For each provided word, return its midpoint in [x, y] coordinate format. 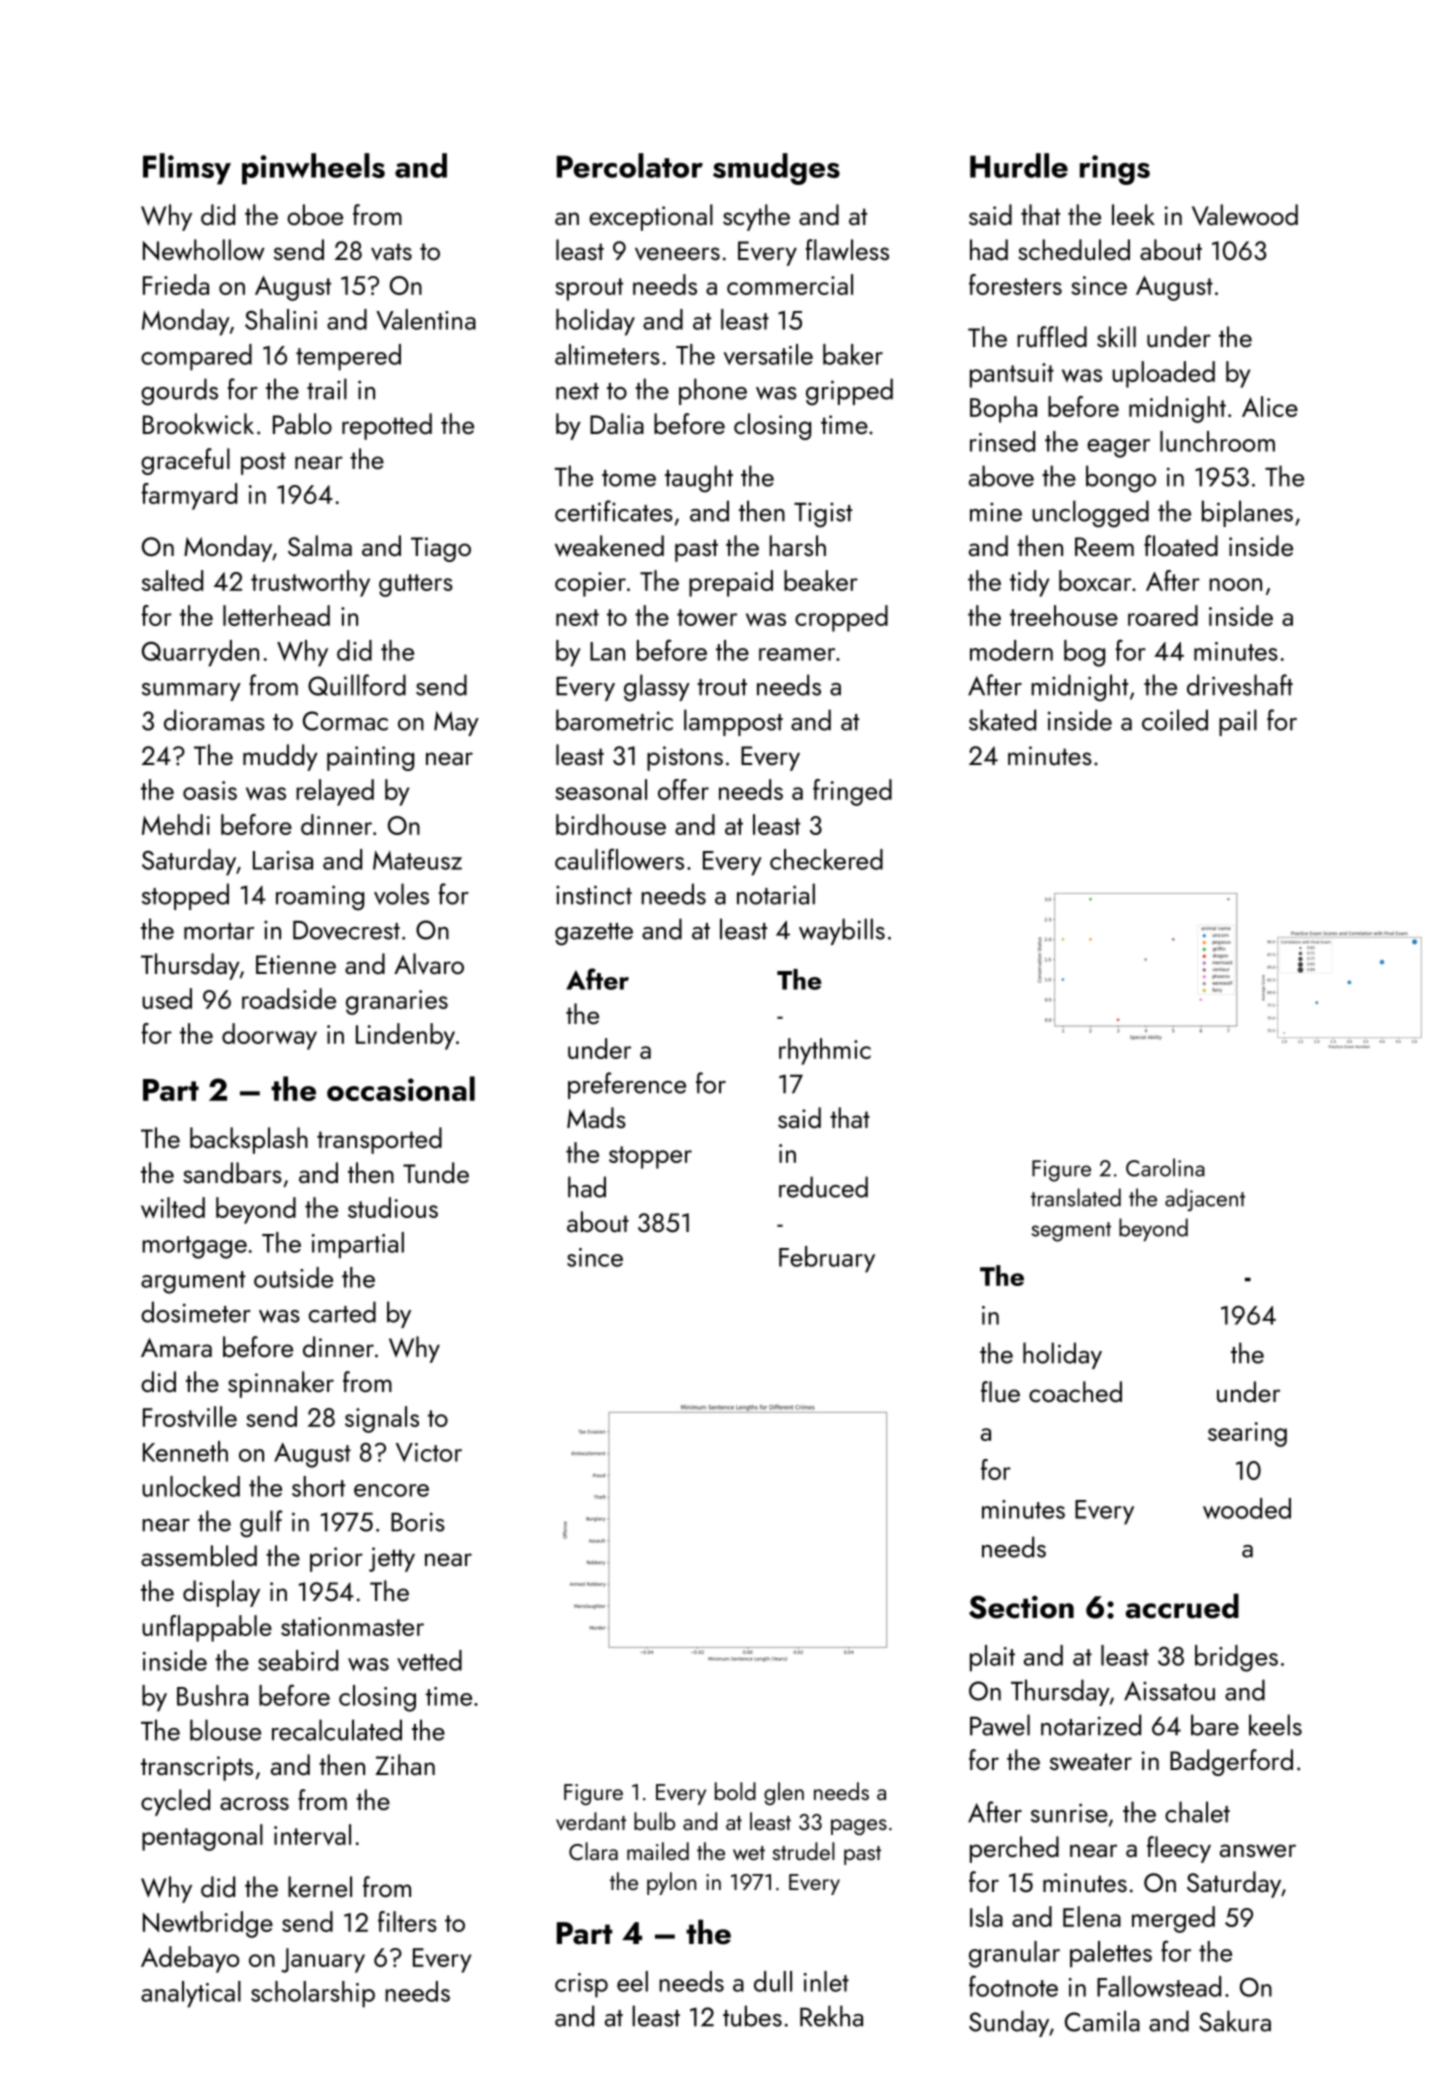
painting [370, 758]
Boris [418, 1522]
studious [393, 1207]
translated [1076, 1197]
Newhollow [204, 250]
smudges [776, 169]
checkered [826, 859]
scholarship [313, 1994]
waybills [842, 931]
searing [1247, 1434]
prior [336, 1559]
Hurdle [1019, 165]
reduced [823, 1187]
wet [749, 1853]
